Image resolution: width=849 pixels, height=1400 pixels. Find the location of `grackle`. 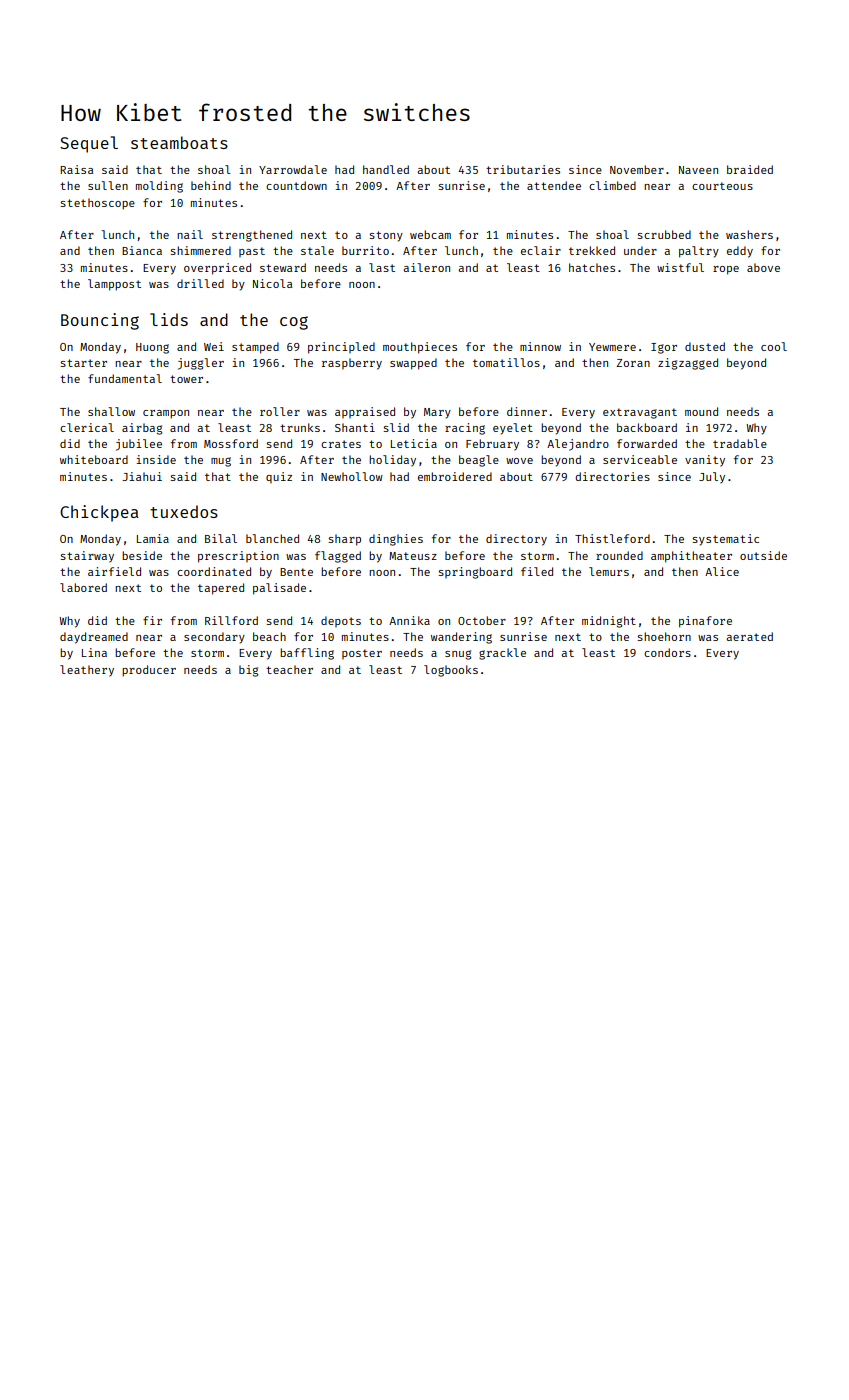

grackle is located at coordinates (502, 654).
